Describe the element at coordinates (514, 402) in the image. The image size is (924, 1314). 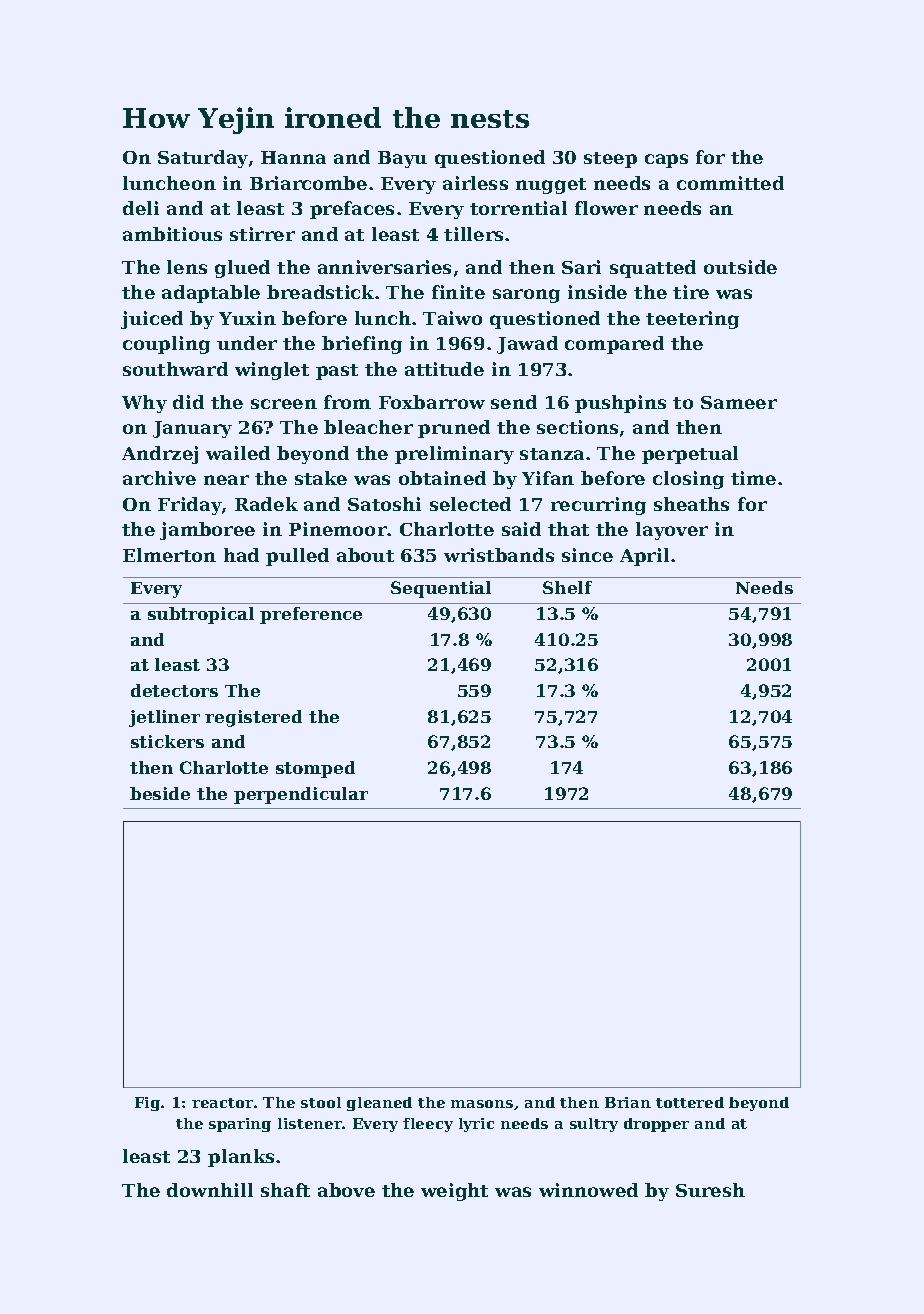
I see `send` at that location.
